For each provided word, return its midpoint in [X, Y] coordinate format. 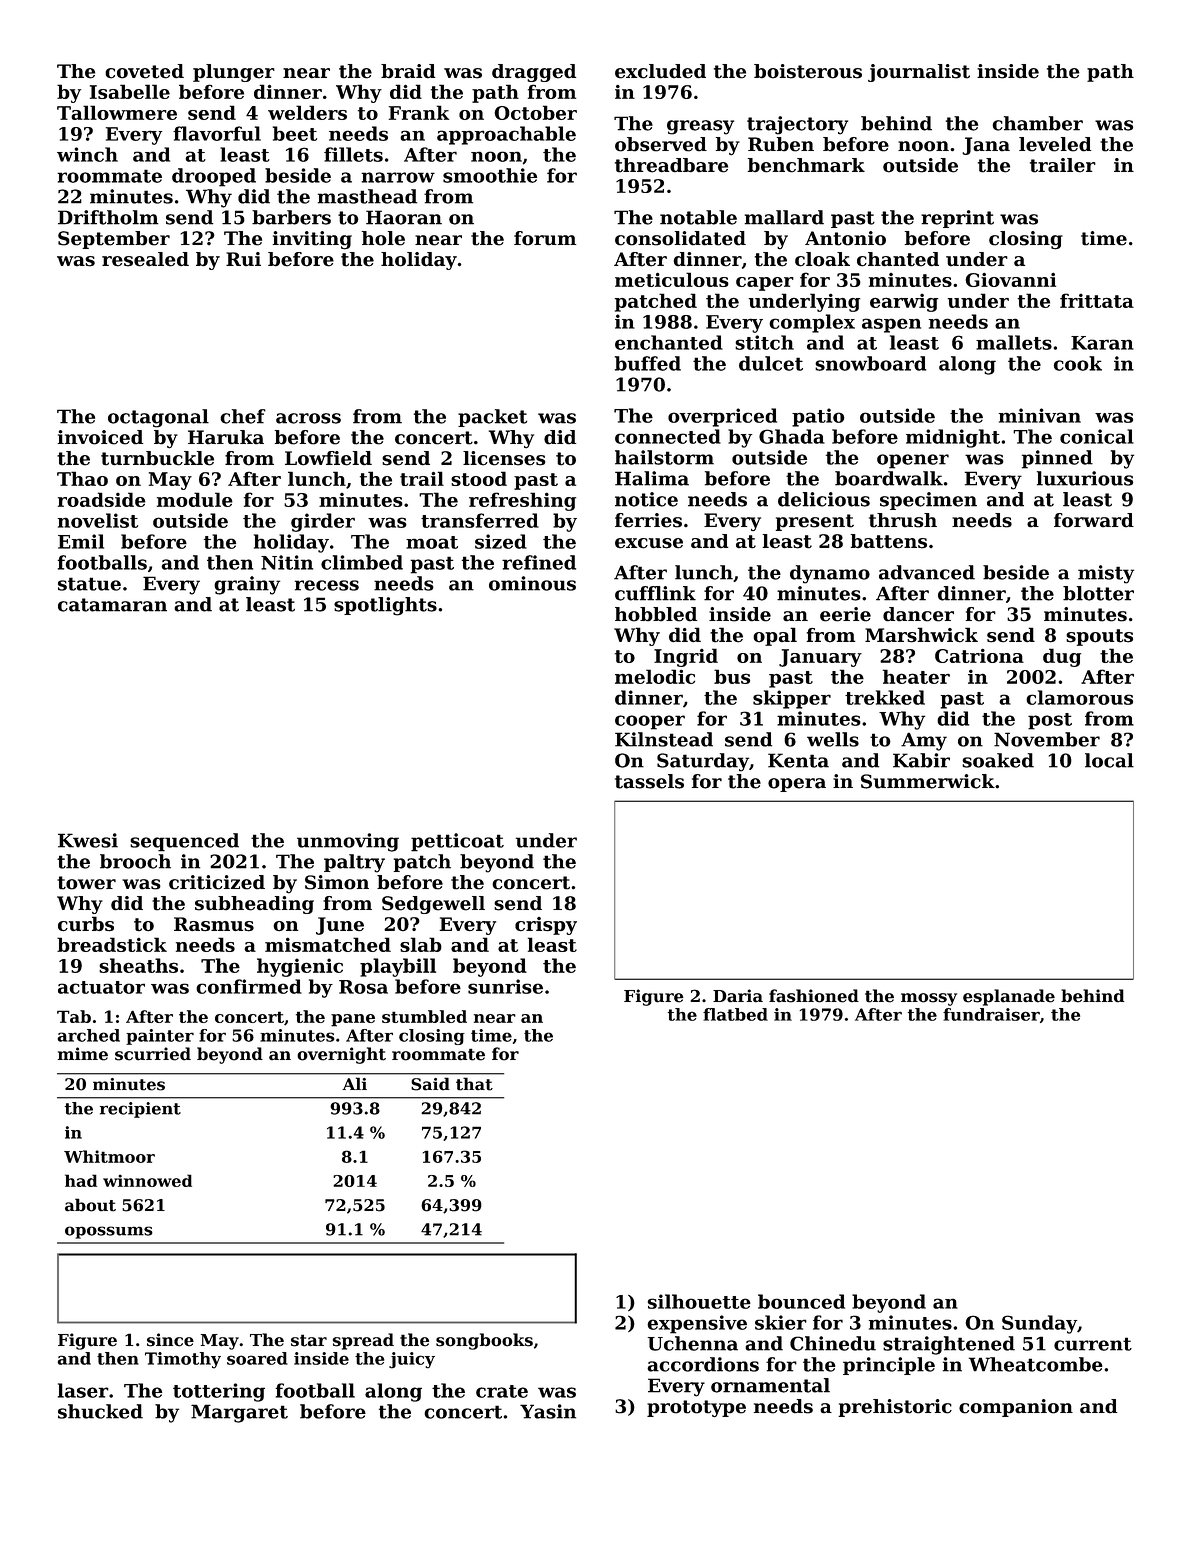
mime [83, 1054]
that [474, 1084]
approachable [506, 135]
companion [1016, 1408]
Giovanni [1011, 280]
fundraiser [991, 1014]
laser [83, 1390]
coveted [144, 71]
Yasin [548, 1411]
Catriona [979, 655]
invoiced [100, 437]
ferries [648, 520]
